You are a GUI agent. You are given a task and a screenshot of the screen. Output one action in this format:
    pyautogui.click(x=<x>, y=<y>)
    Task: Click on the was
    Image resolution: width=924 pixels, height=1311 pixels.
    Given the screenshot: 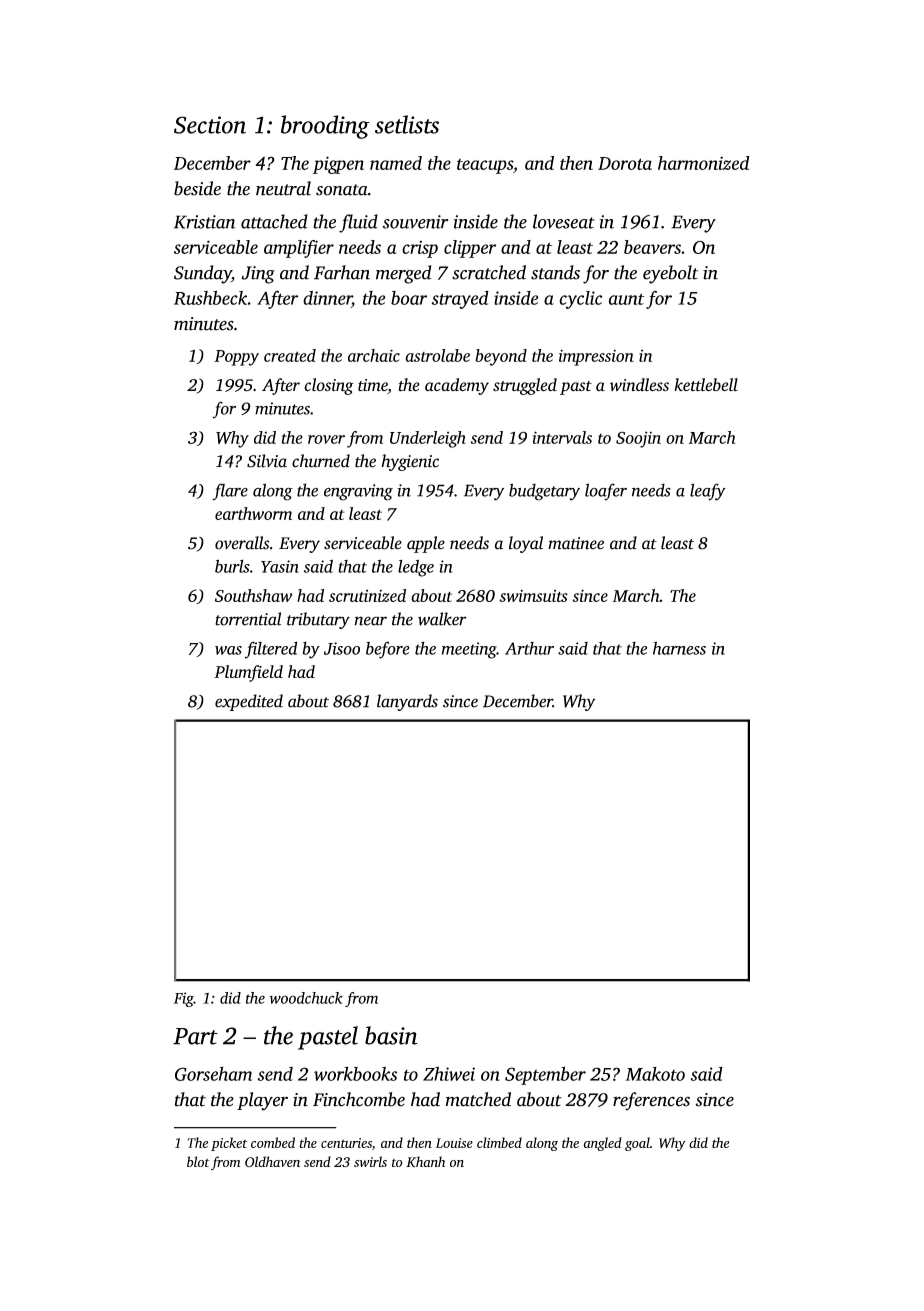 What is the action you would take?
    pyautogui.click(x=228, y=650)
